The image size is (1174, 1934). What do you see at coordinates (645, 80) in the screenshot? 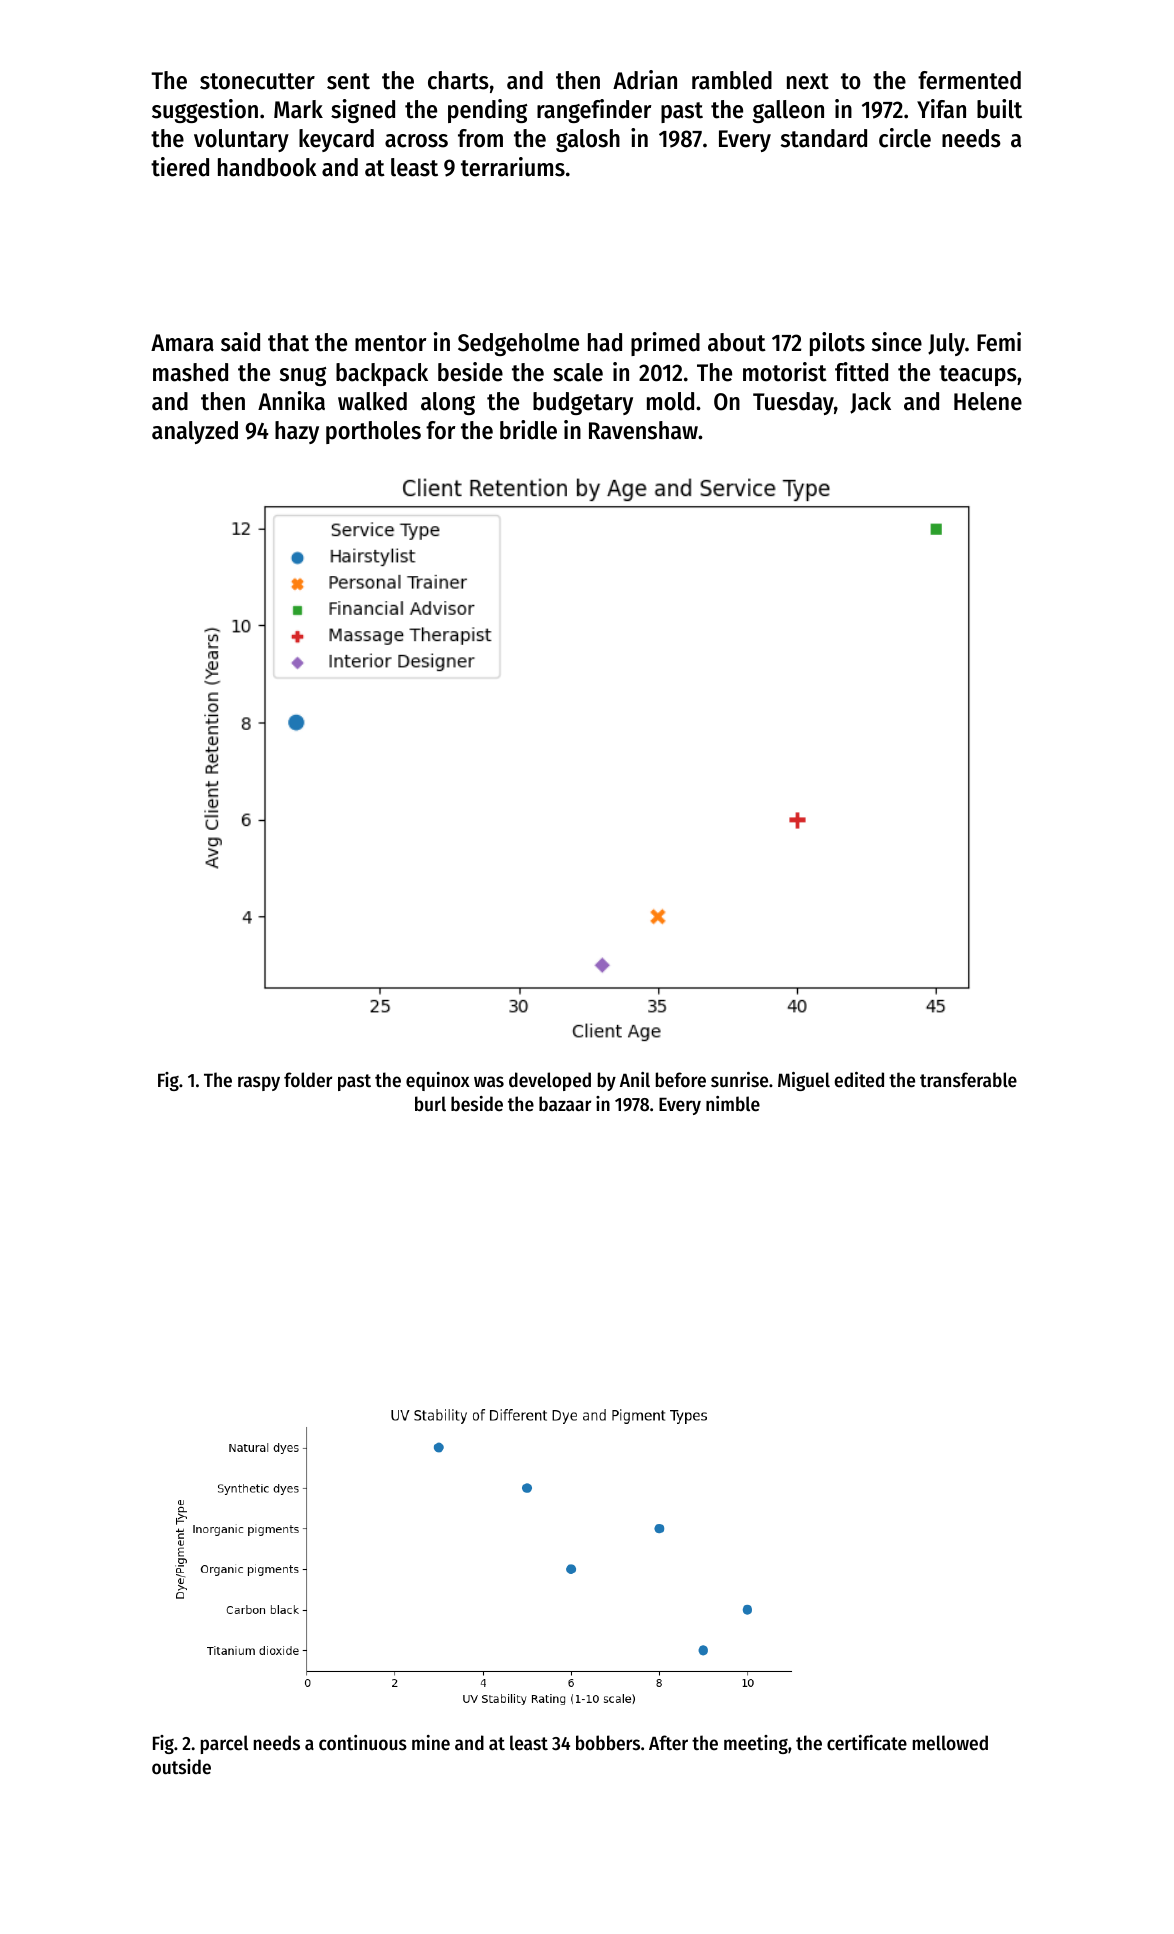
I see `Adrian` at bounding box center [645, 80].
